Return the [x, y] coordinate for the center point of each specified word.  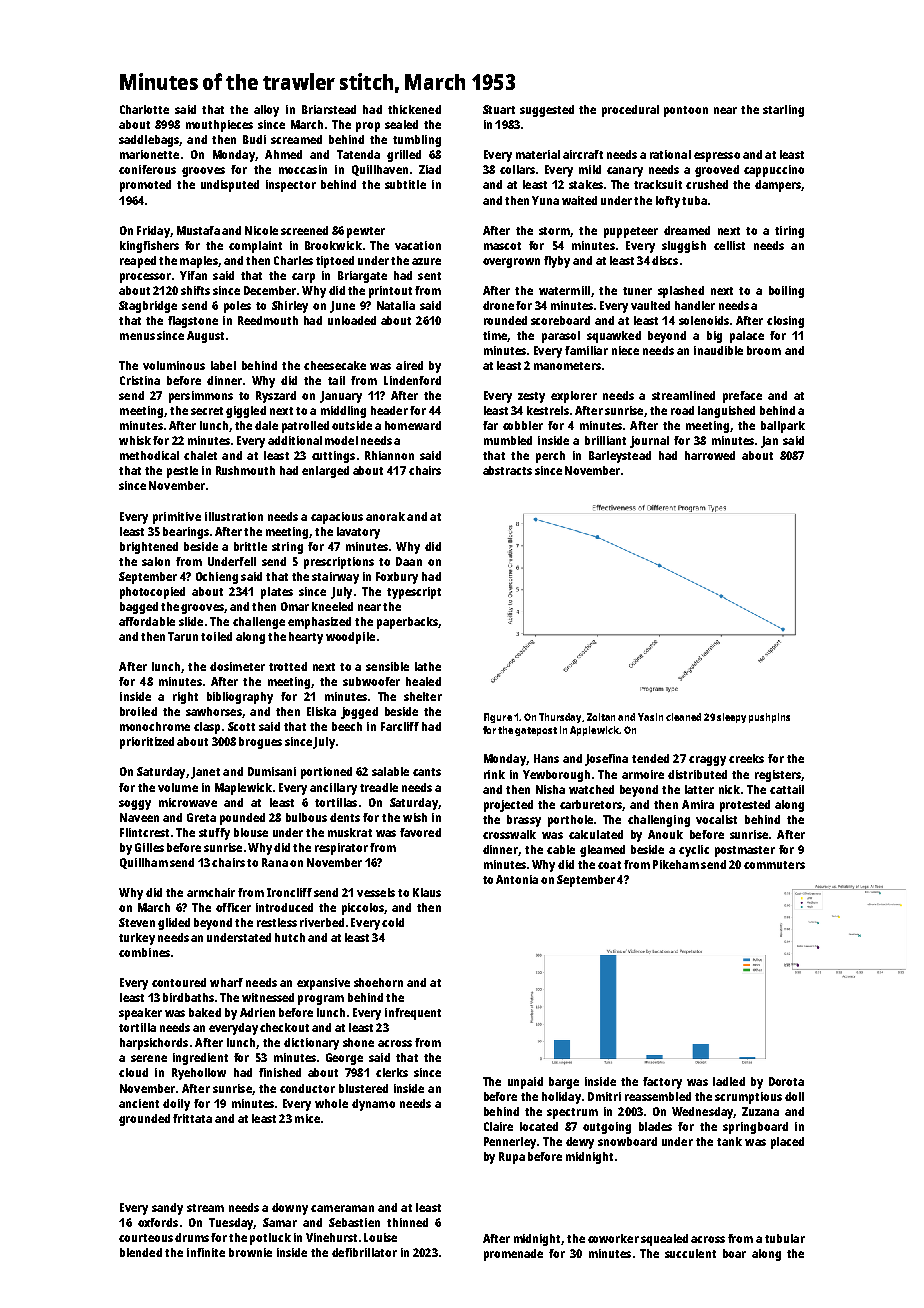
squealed [664, 1240]
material [538, 154]
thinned [407, 1222]
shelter [423, 696]
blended [141, 1252]
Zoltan [601, 717]
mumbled [508, 440]
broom [764, 350]
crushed [707, 184]
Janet [205, 773]
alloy [266, 111]
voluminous [174, 365]
